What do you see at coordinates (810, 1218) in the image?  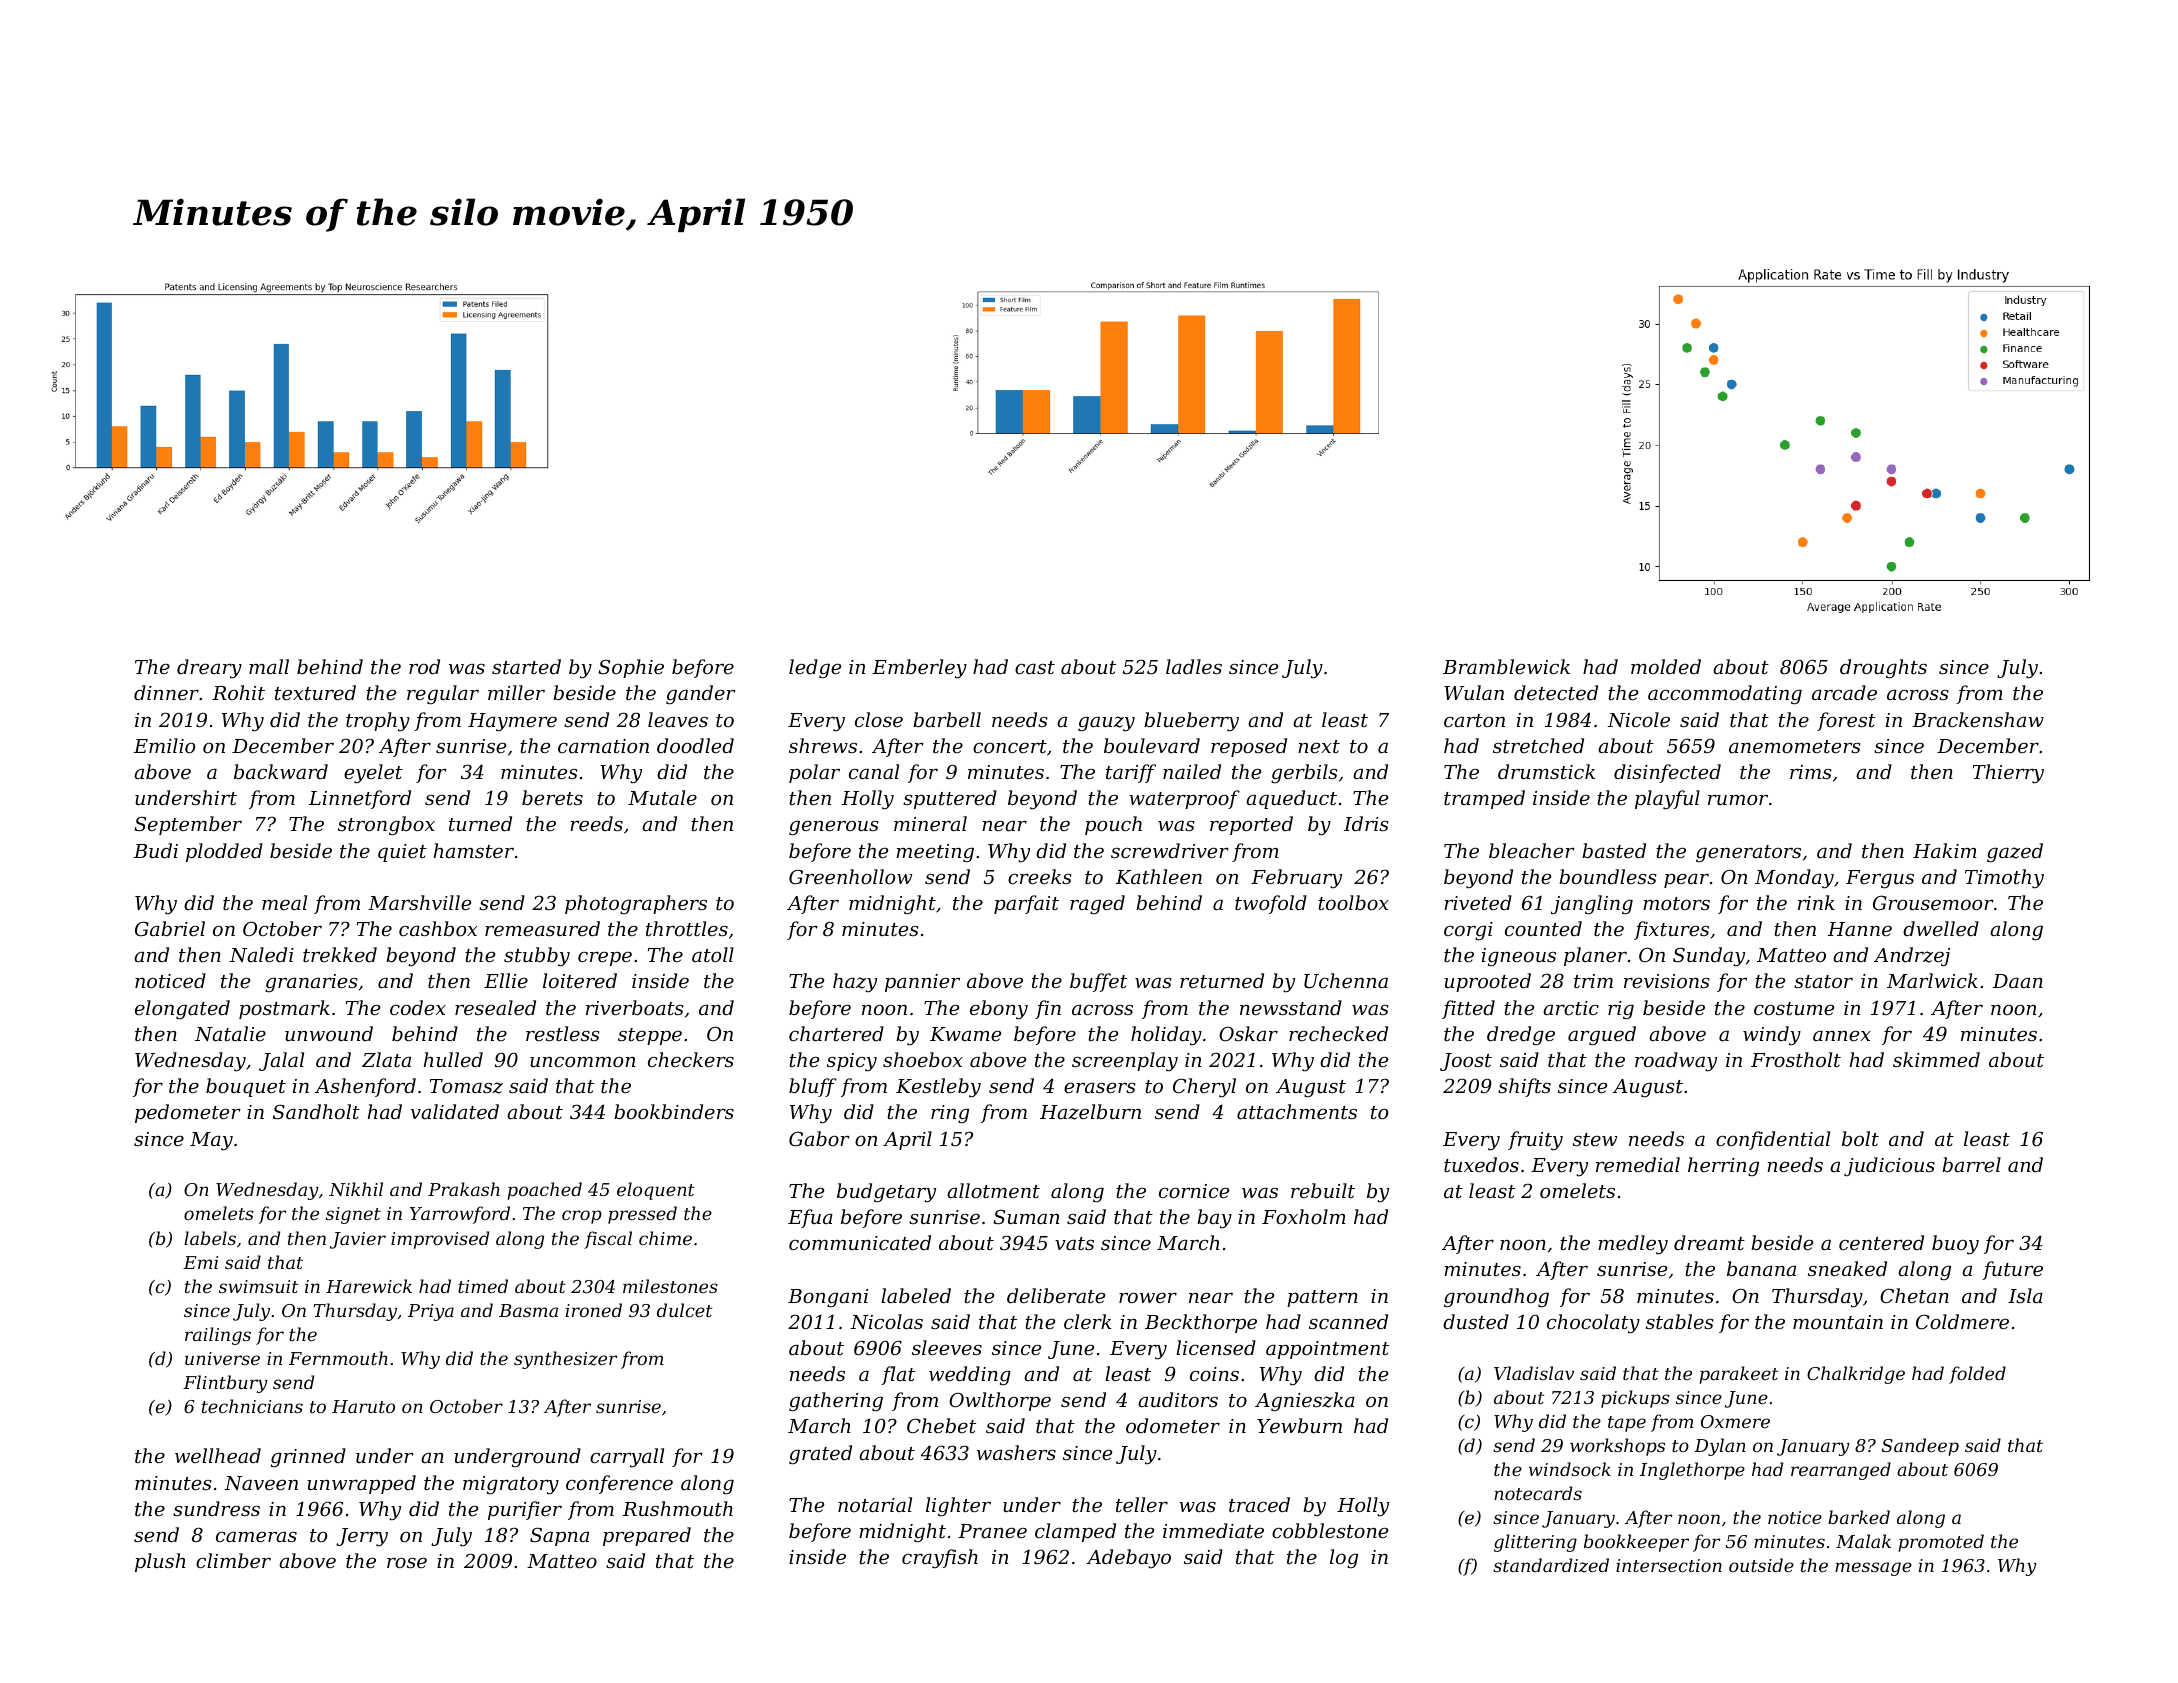 I see `Efua` at bounding box center [810, 1218].
